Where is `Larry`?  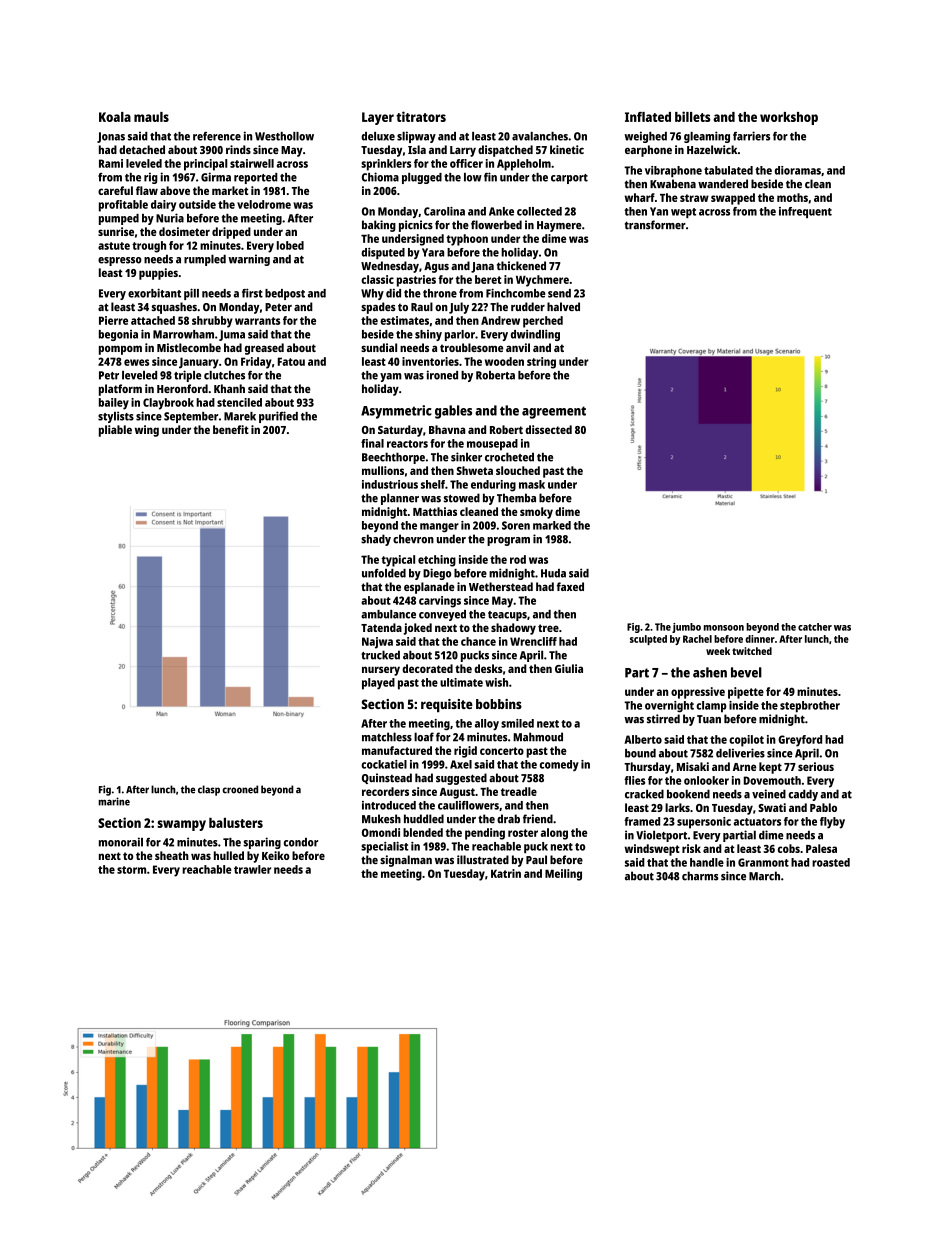
Larry is located at coordinates (463, 151).
